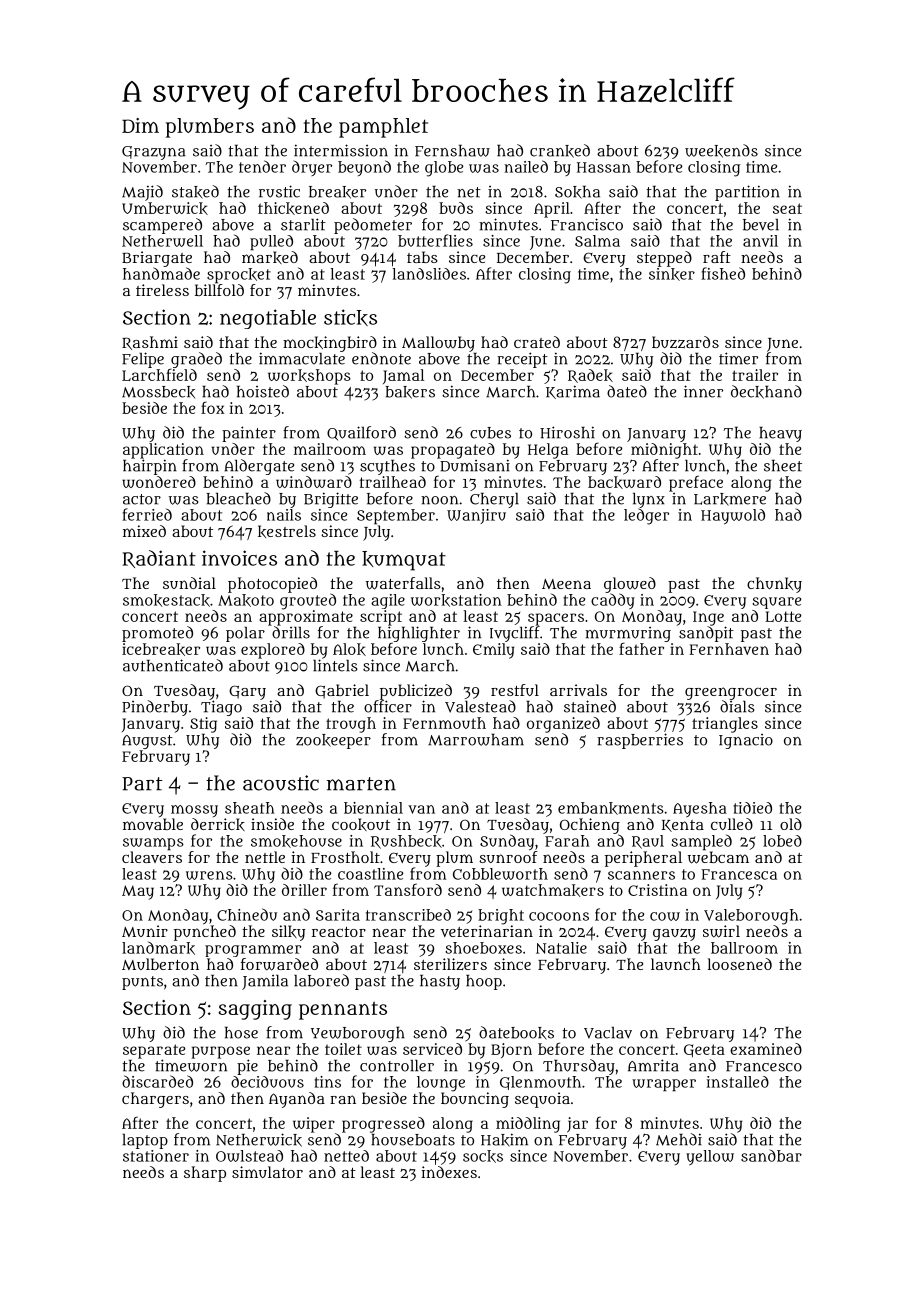 The width and height of the screenshot is (924, 1308). What do you see at coordinates (449, 1172) in the screenshot?
I see `indexes` at bounding box center [449, 1172].
